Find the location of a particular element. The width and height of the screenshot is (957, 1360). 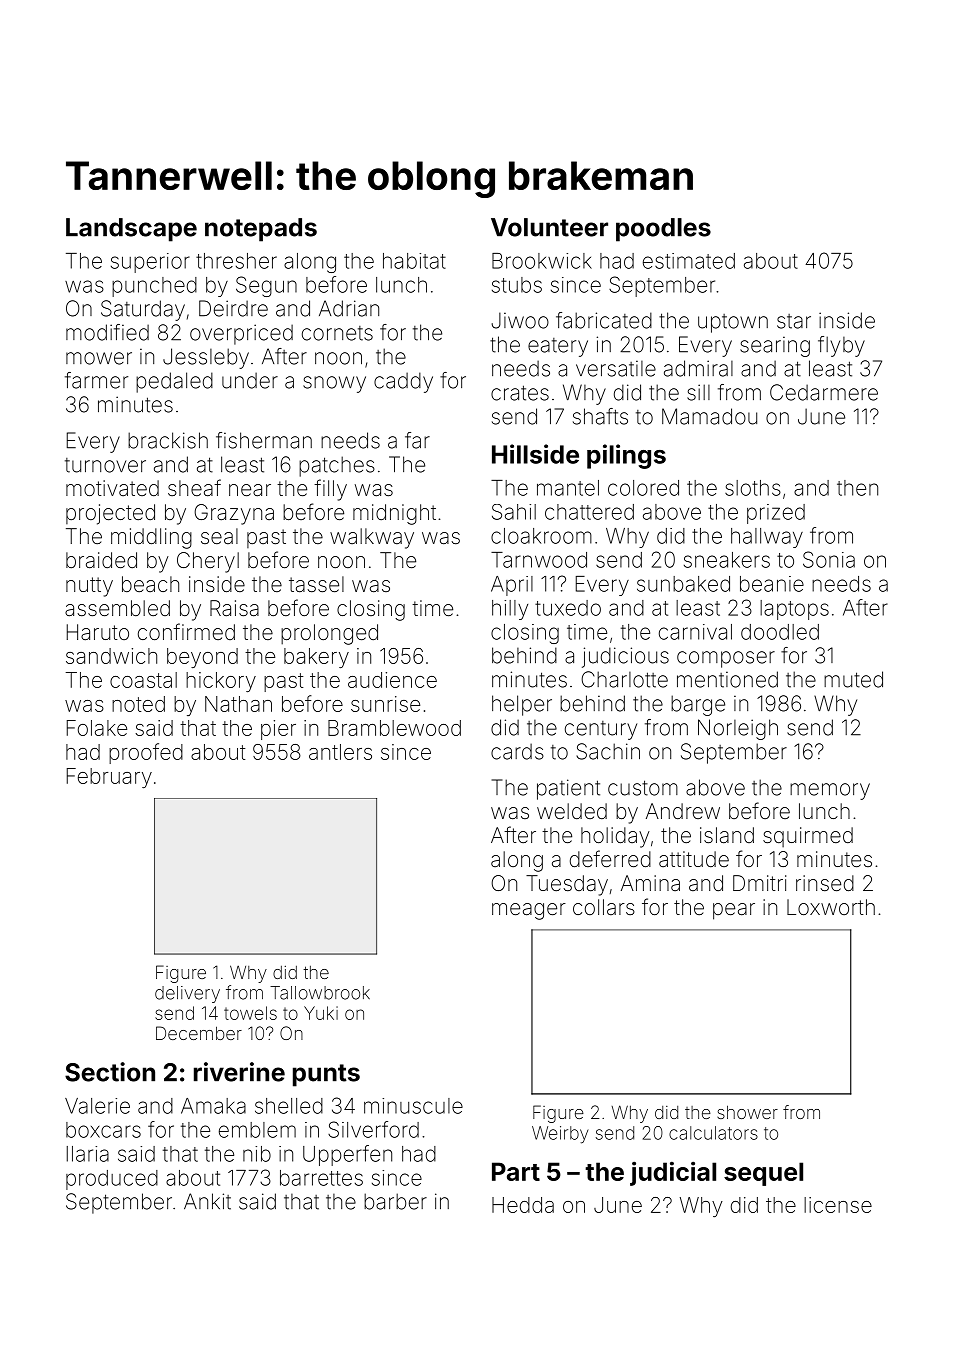

Mamadou is located at coordinates (709, 416).
